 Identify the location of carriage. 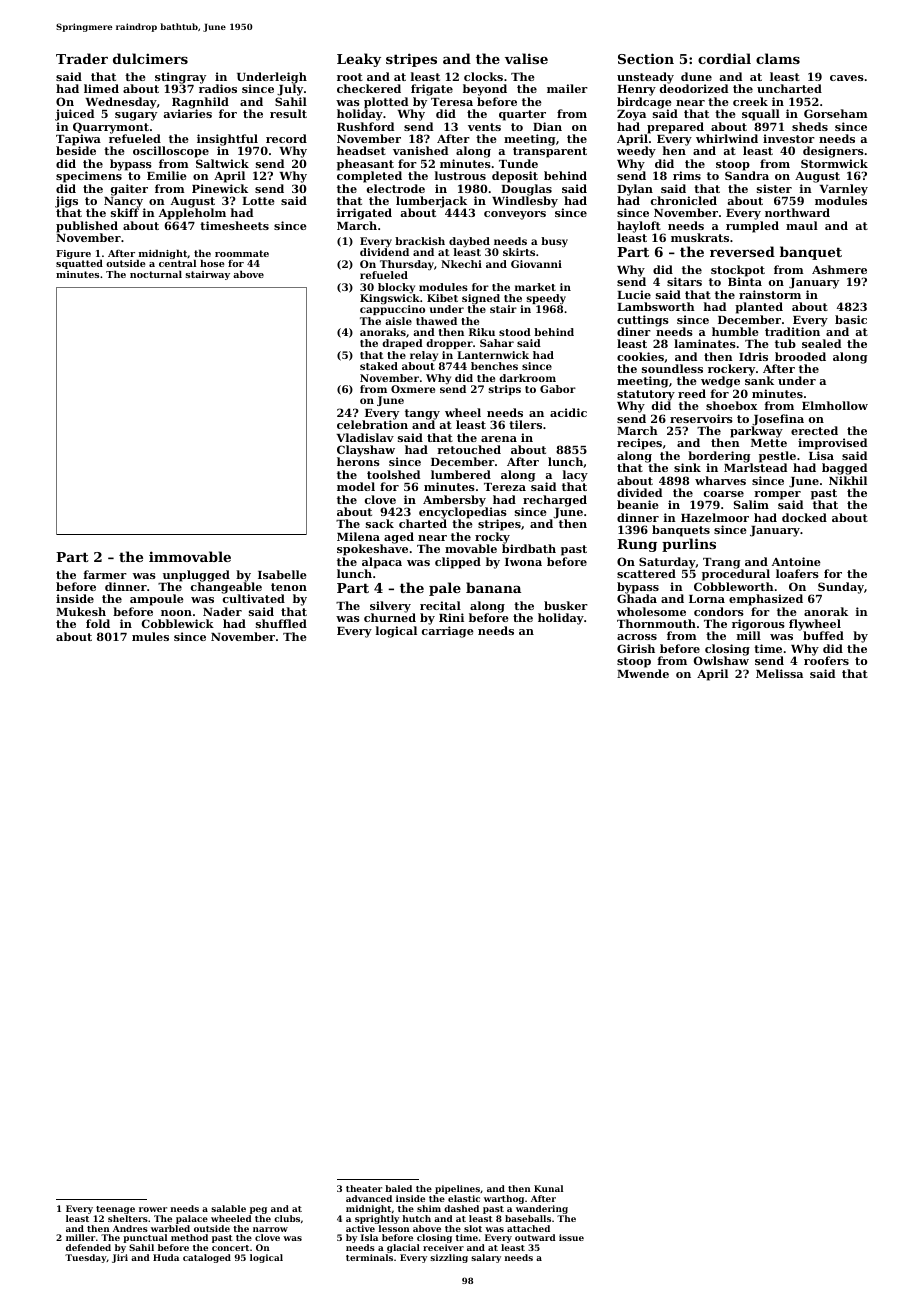
(448, 632).
